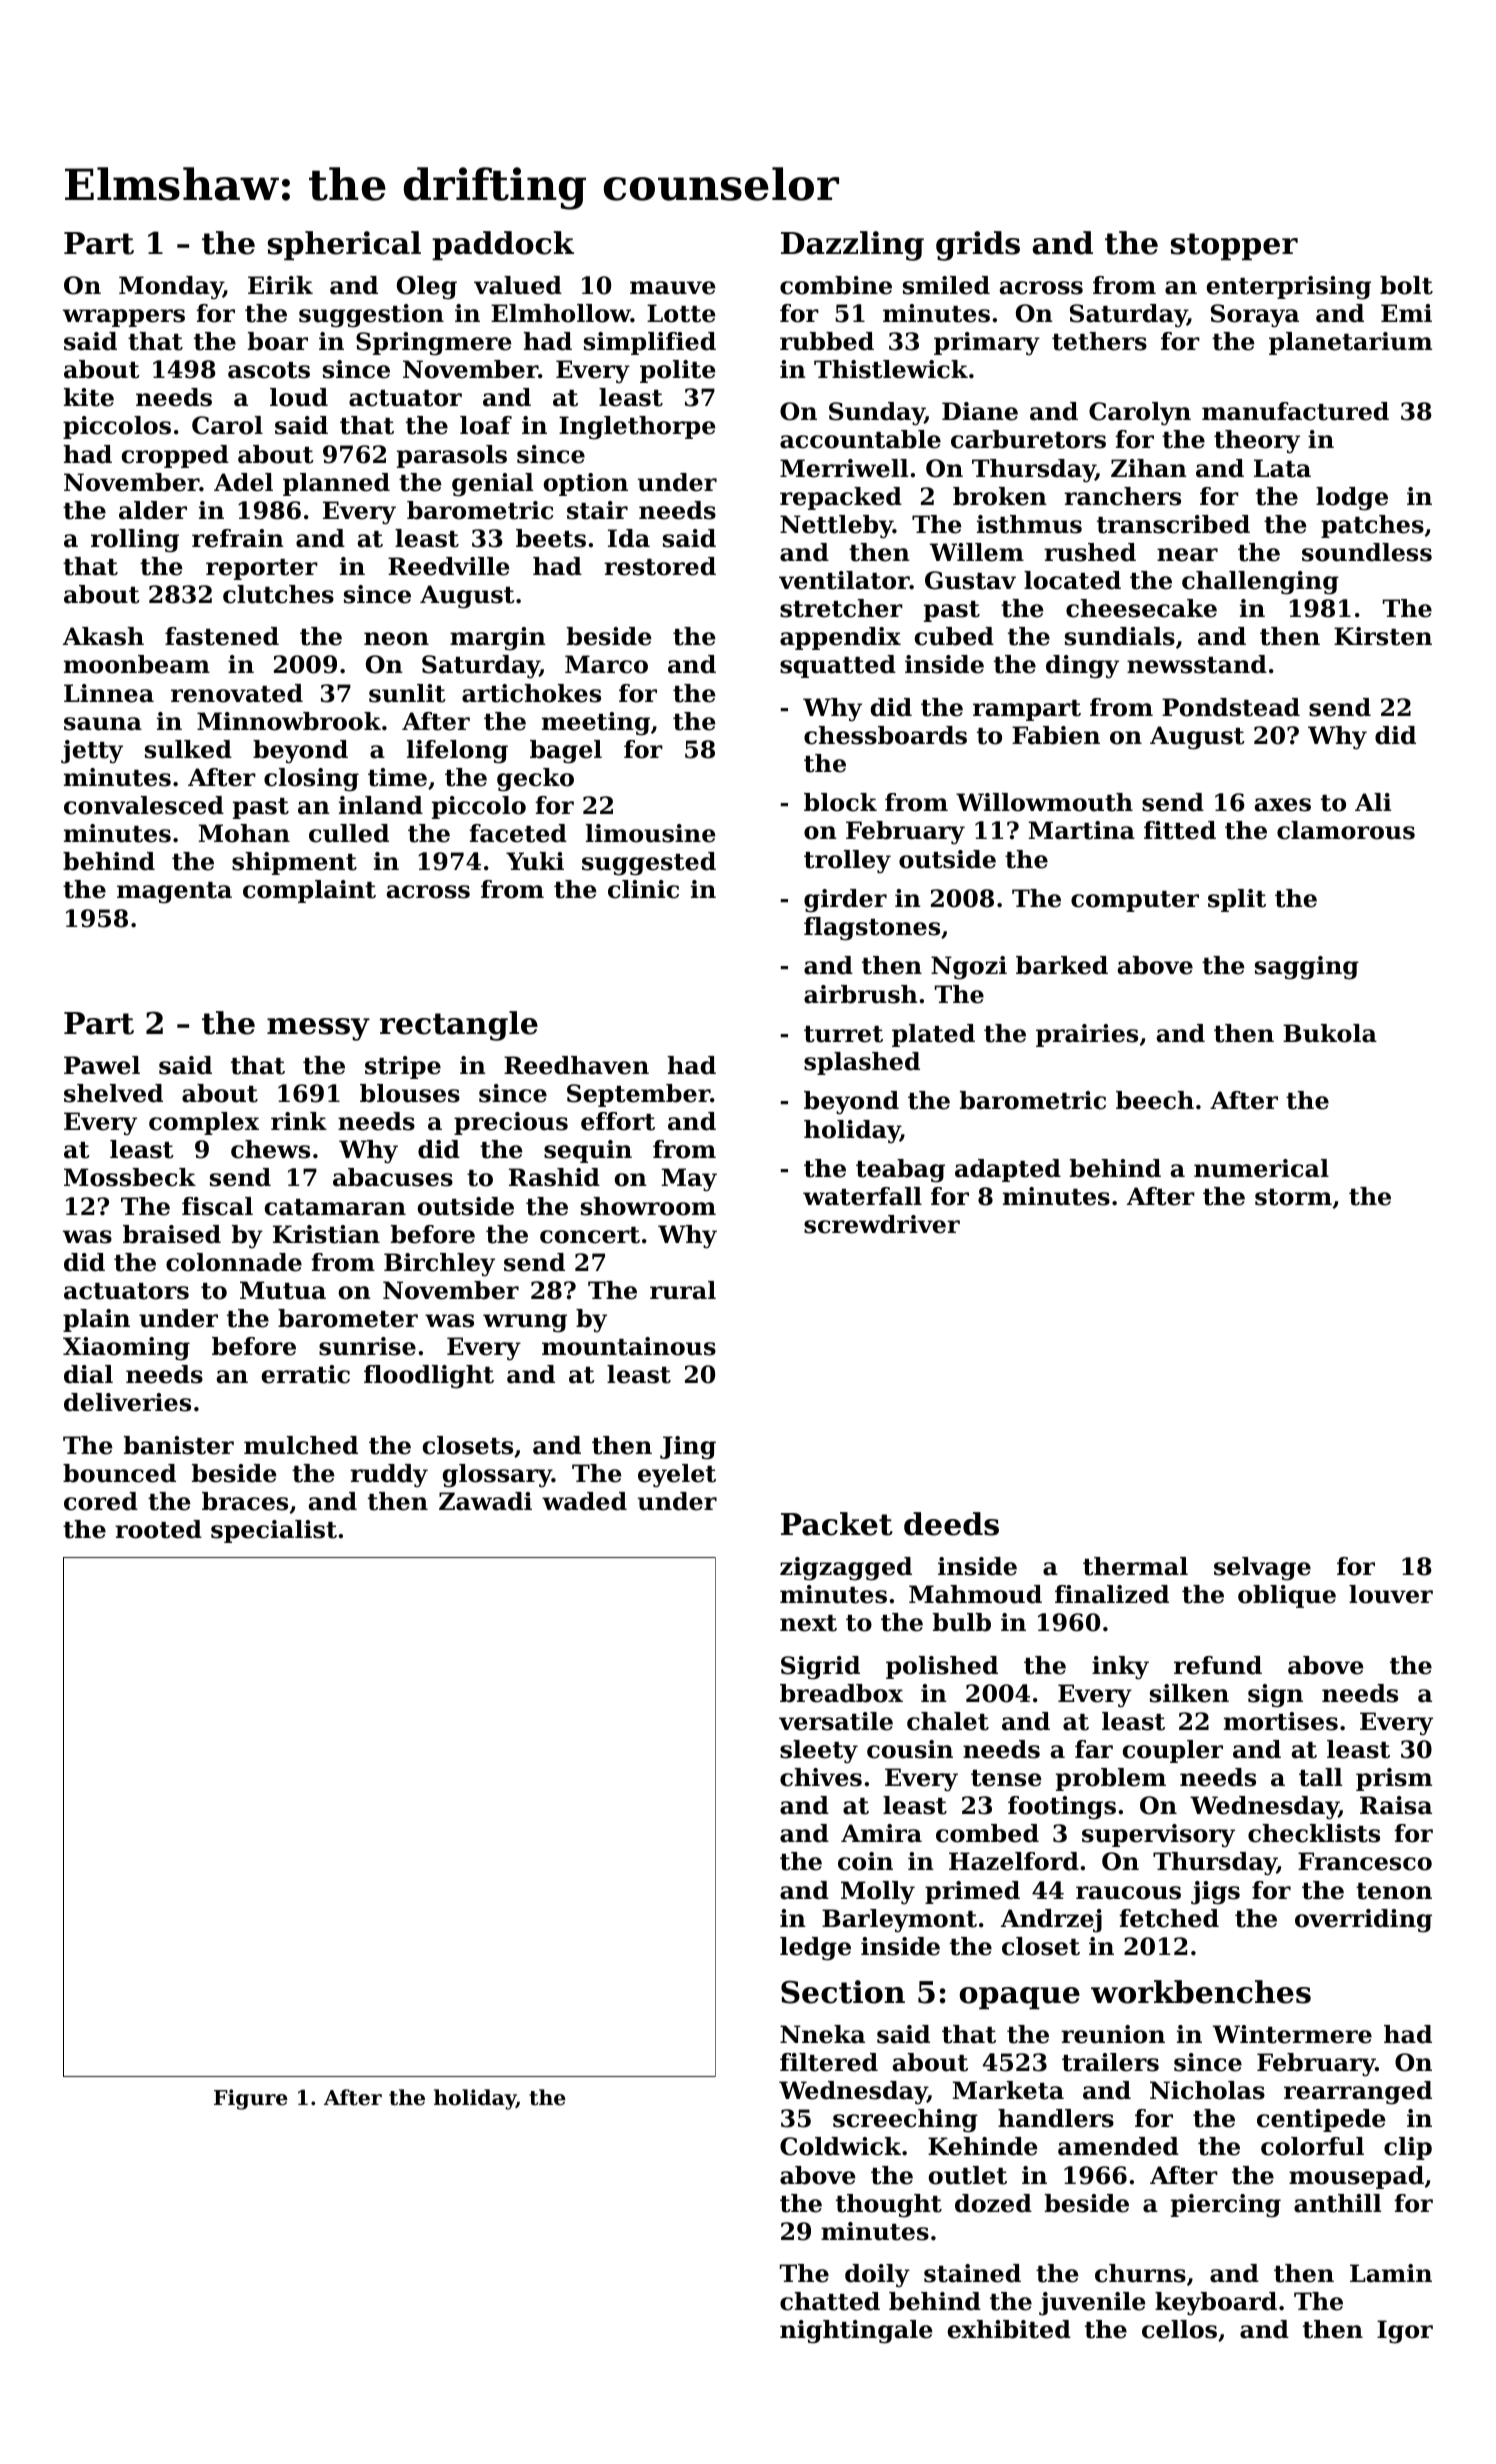 This screenshot has height=2464, width=1496. I want to click on Akash, so click(103, 636).
